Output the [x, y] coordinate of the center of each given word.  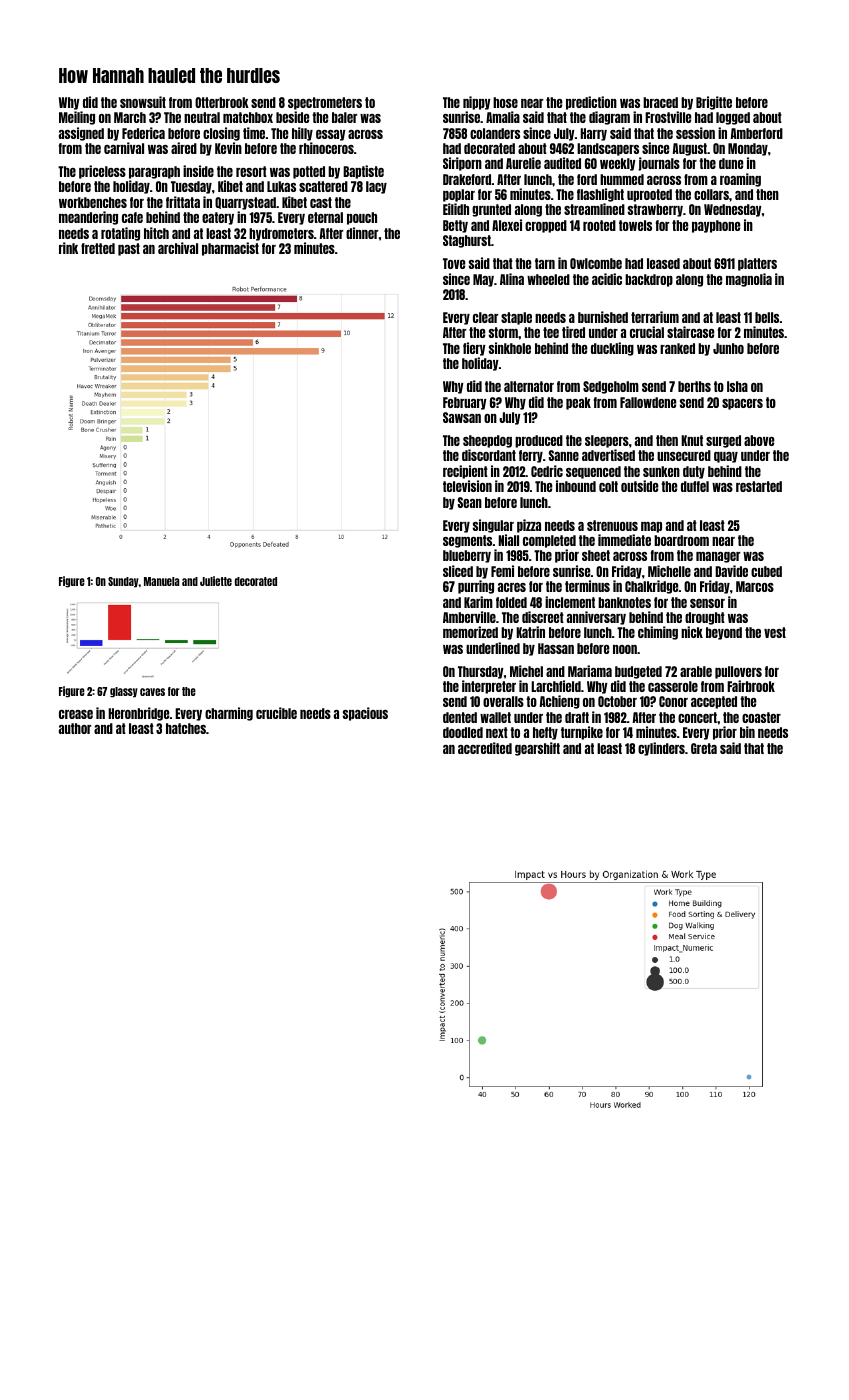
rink [68, 248]
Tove [454, 263]
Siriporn [462, 164]
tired [573, 332]
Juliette [216, 581]
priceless [102, 172]
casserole [673, 686]
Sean [469, 502]
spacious [365, 714]
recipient [465, 472]
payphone [716, 226]
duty [694, 472]
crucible [276, 713]
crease [76, 714]
